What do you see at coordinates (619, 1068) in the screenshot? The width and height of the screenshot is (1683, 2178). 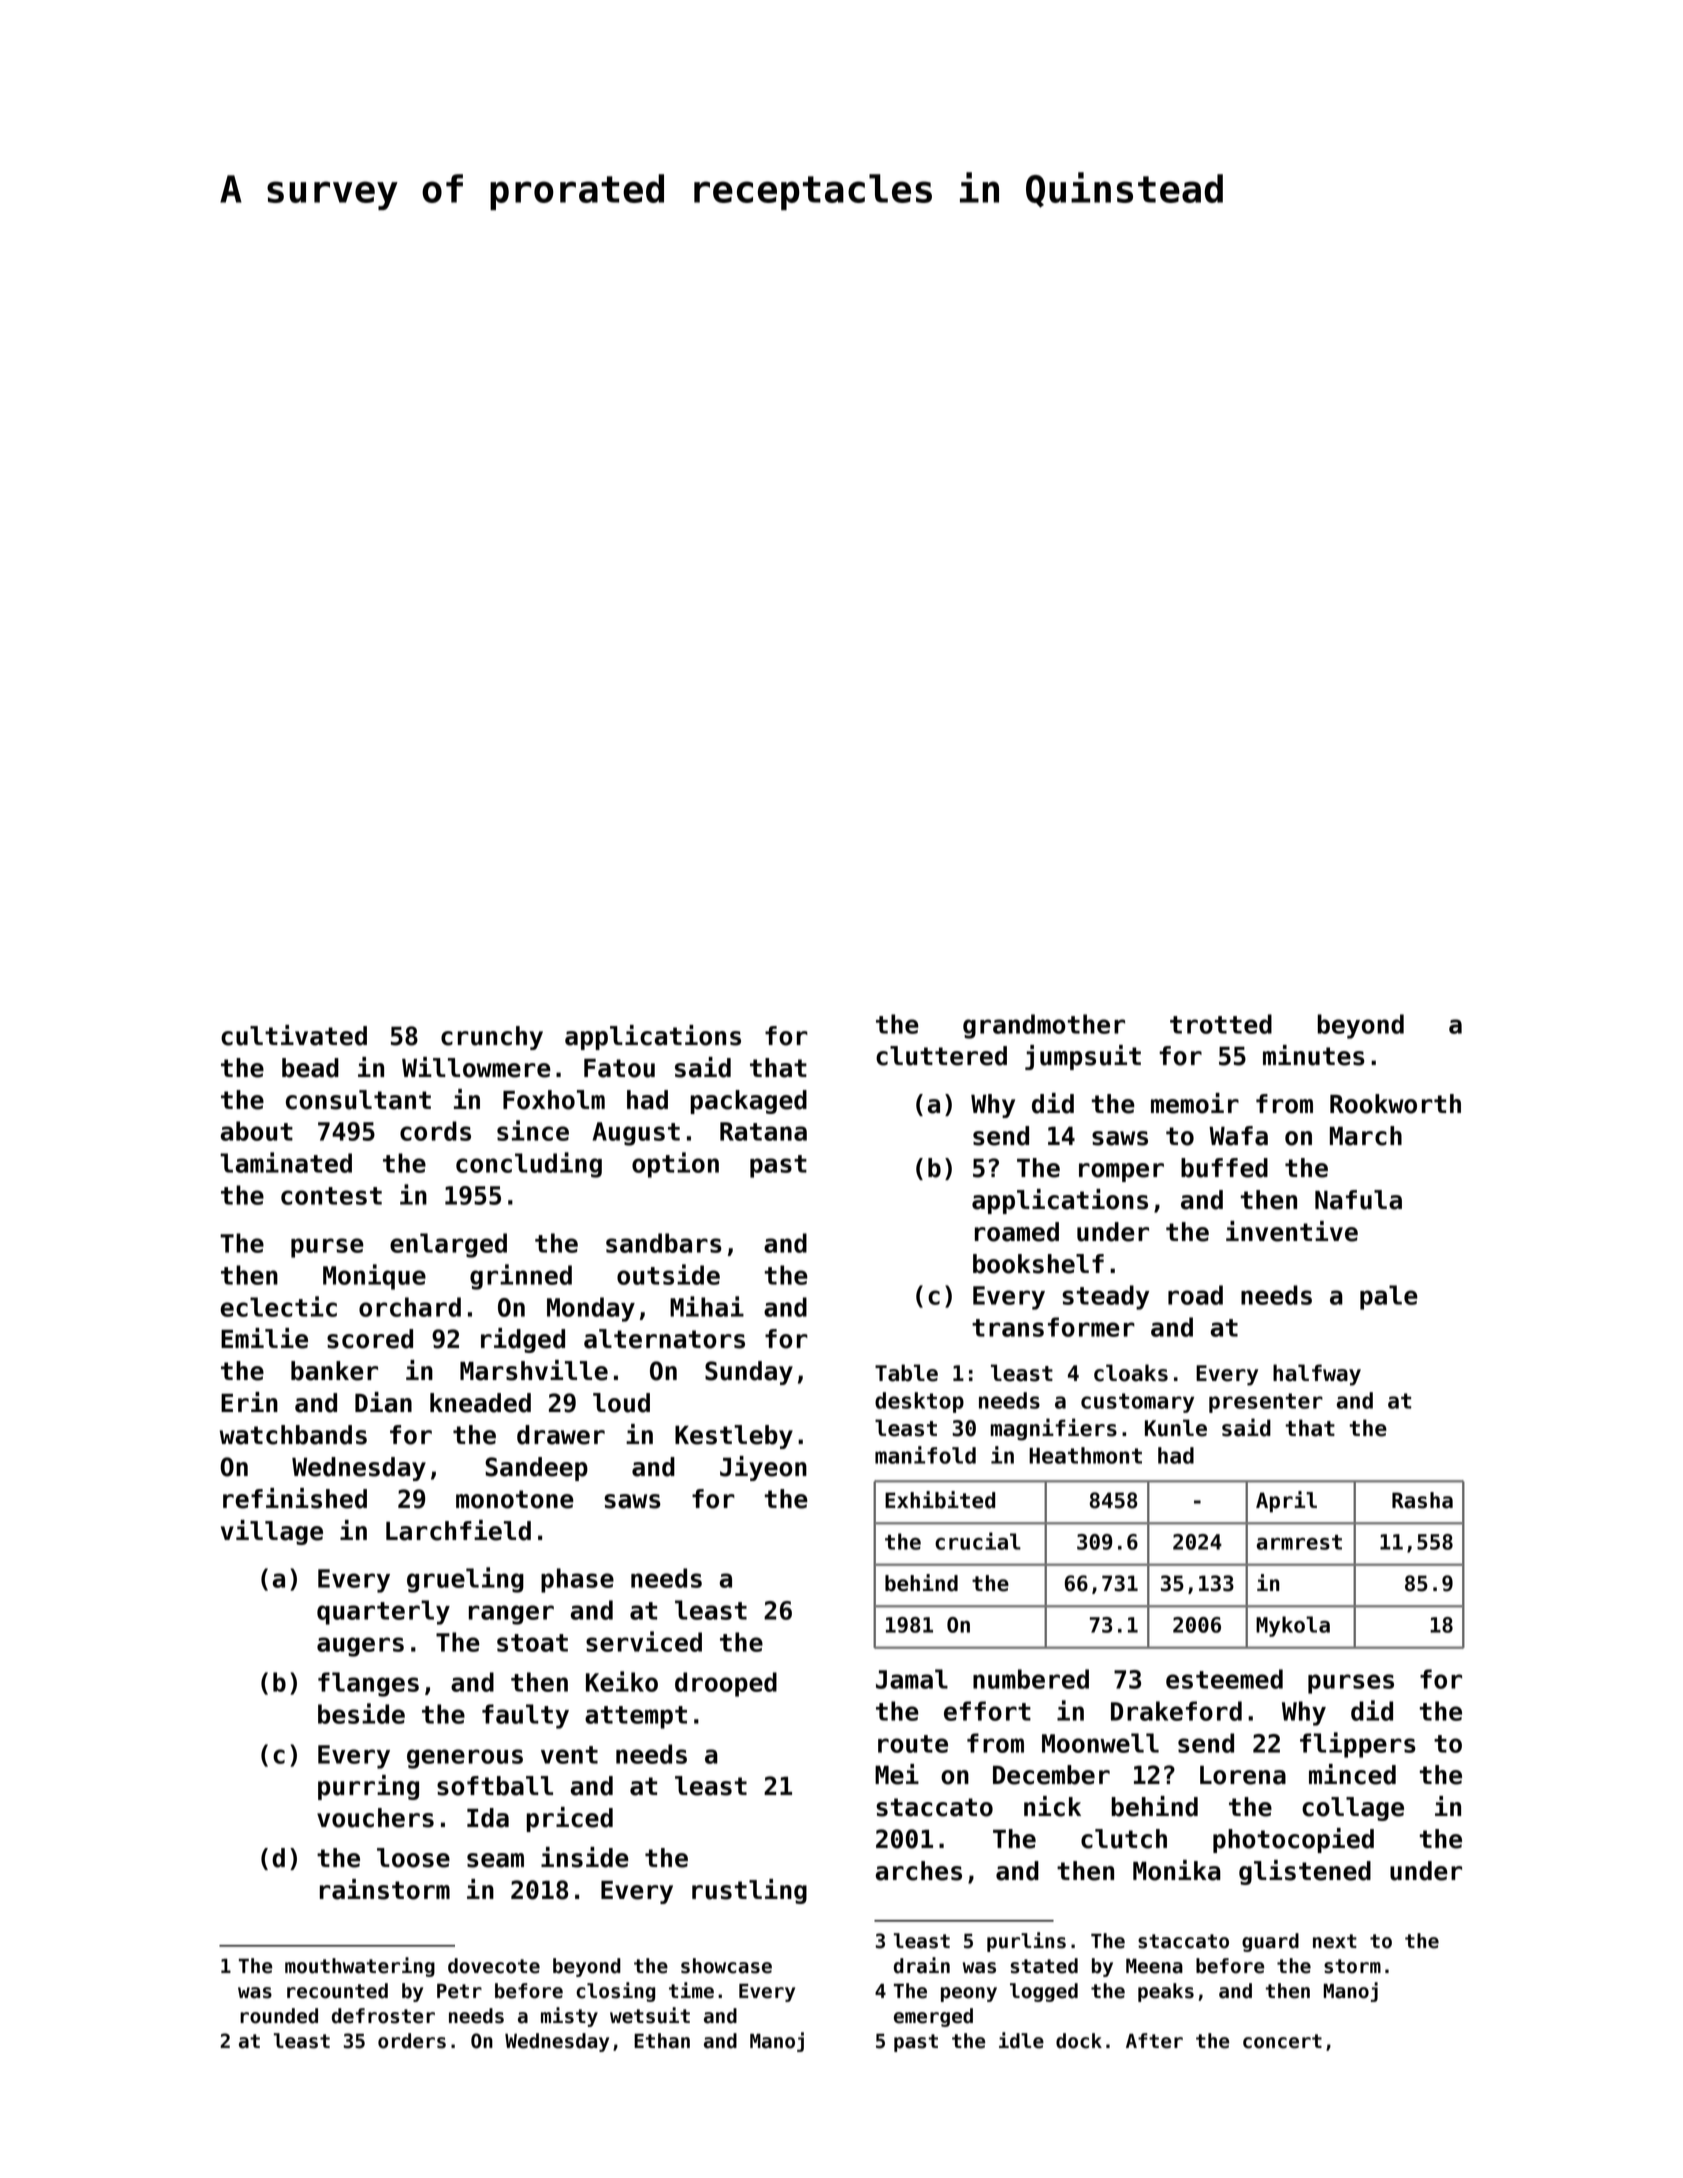 I see `Fatou` at bounding box center [619, 1068].
